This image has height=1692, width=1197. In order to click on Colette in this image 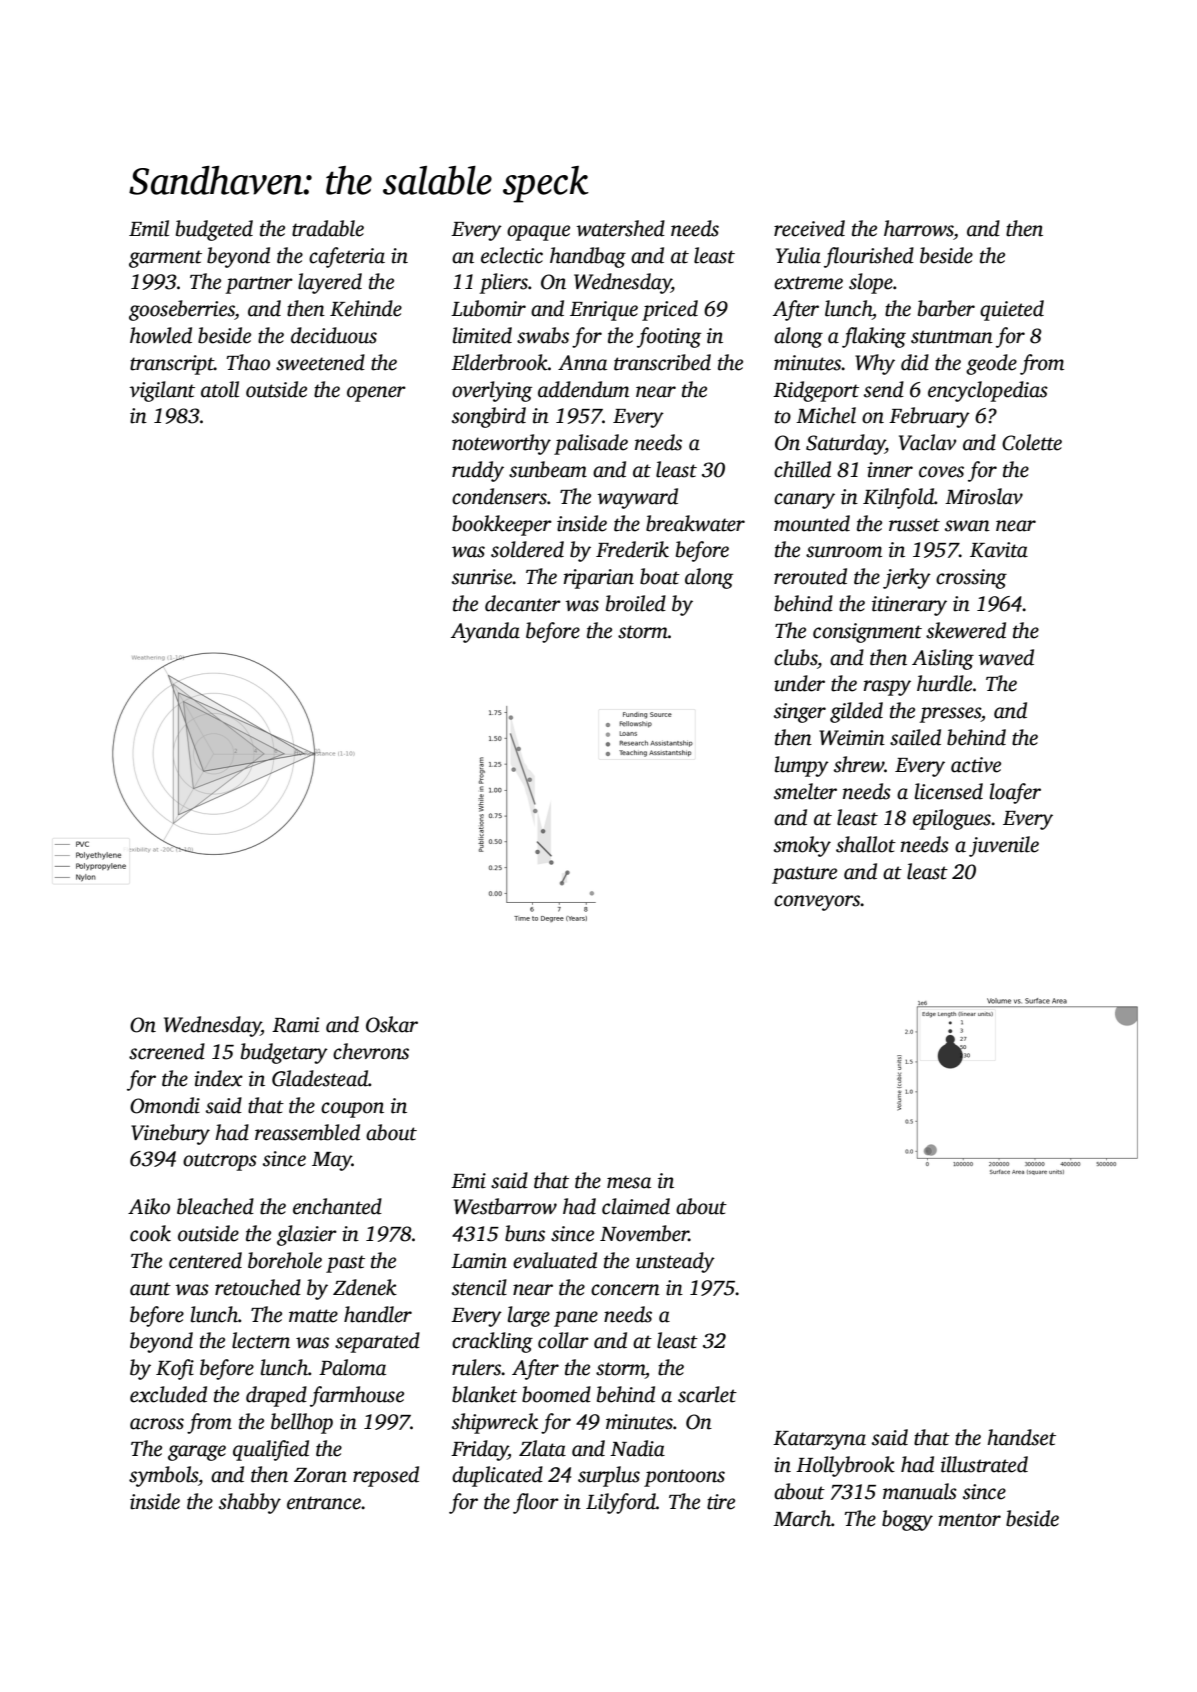, I will do `click(1032, 442)`.
